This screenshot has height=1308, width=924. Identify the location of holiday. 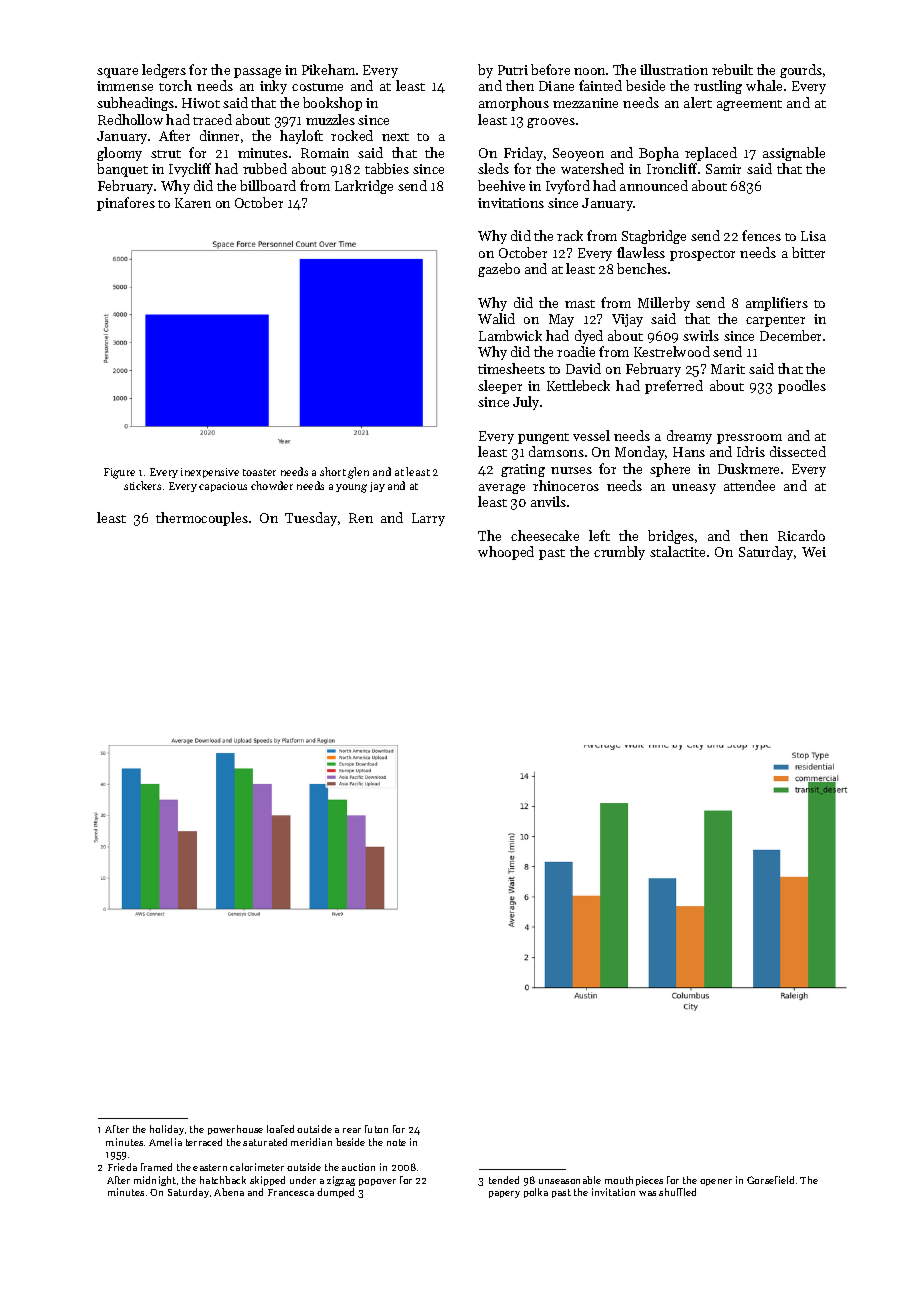
(167, 1130).
